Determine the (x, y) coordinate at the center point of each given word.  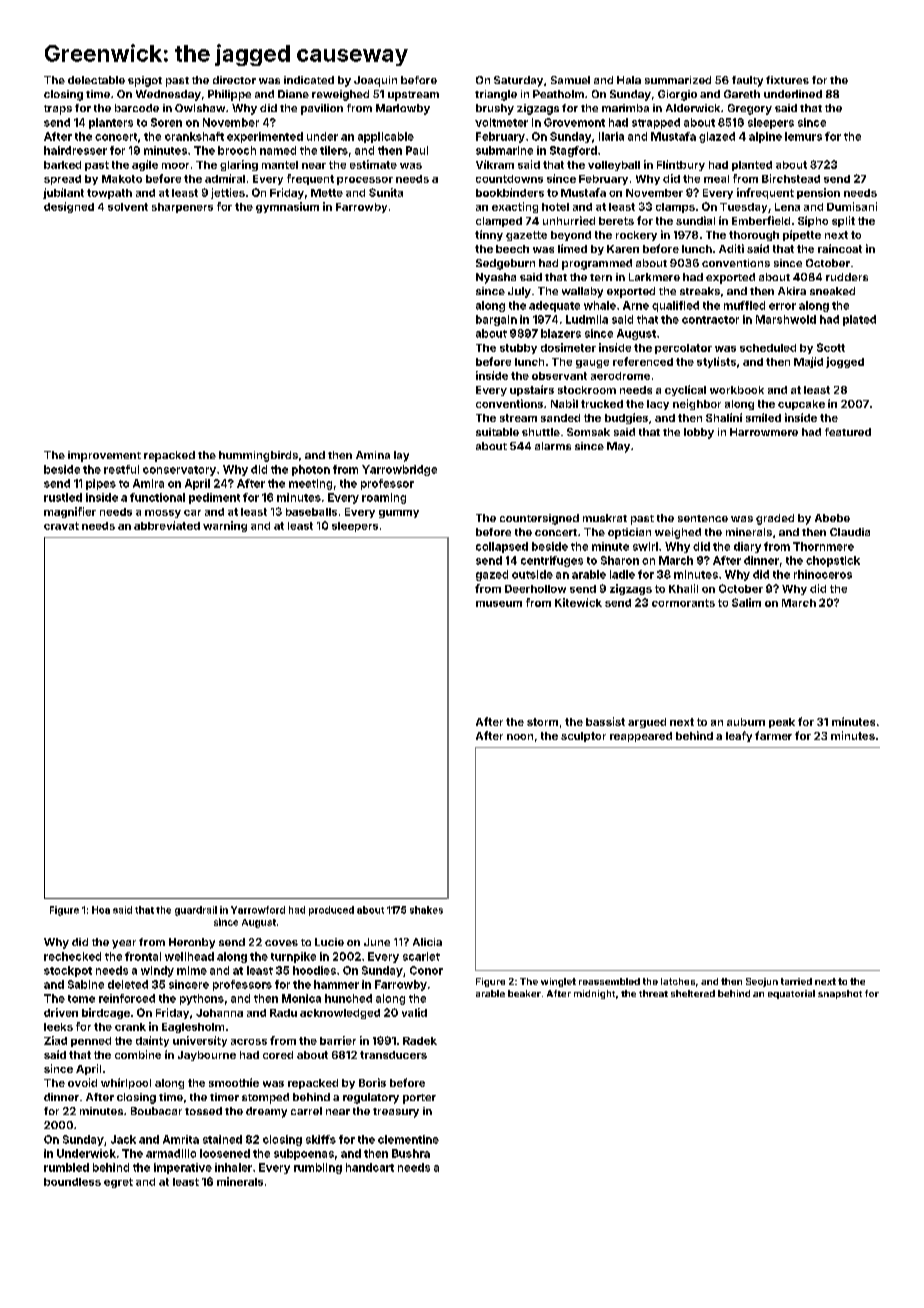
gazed (492, 575)
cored (278, 1055)
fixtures (787, 80)
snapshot (840, 994)
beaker (524, 993)
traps (58, 110)
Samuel (570, 80)
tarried (796, 981)
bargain (496, 320)
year (124, 944)
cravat (61, 526)
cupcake (801, 405)
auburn (746, 722)
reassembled (609, 981)
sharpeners (182, 208)
